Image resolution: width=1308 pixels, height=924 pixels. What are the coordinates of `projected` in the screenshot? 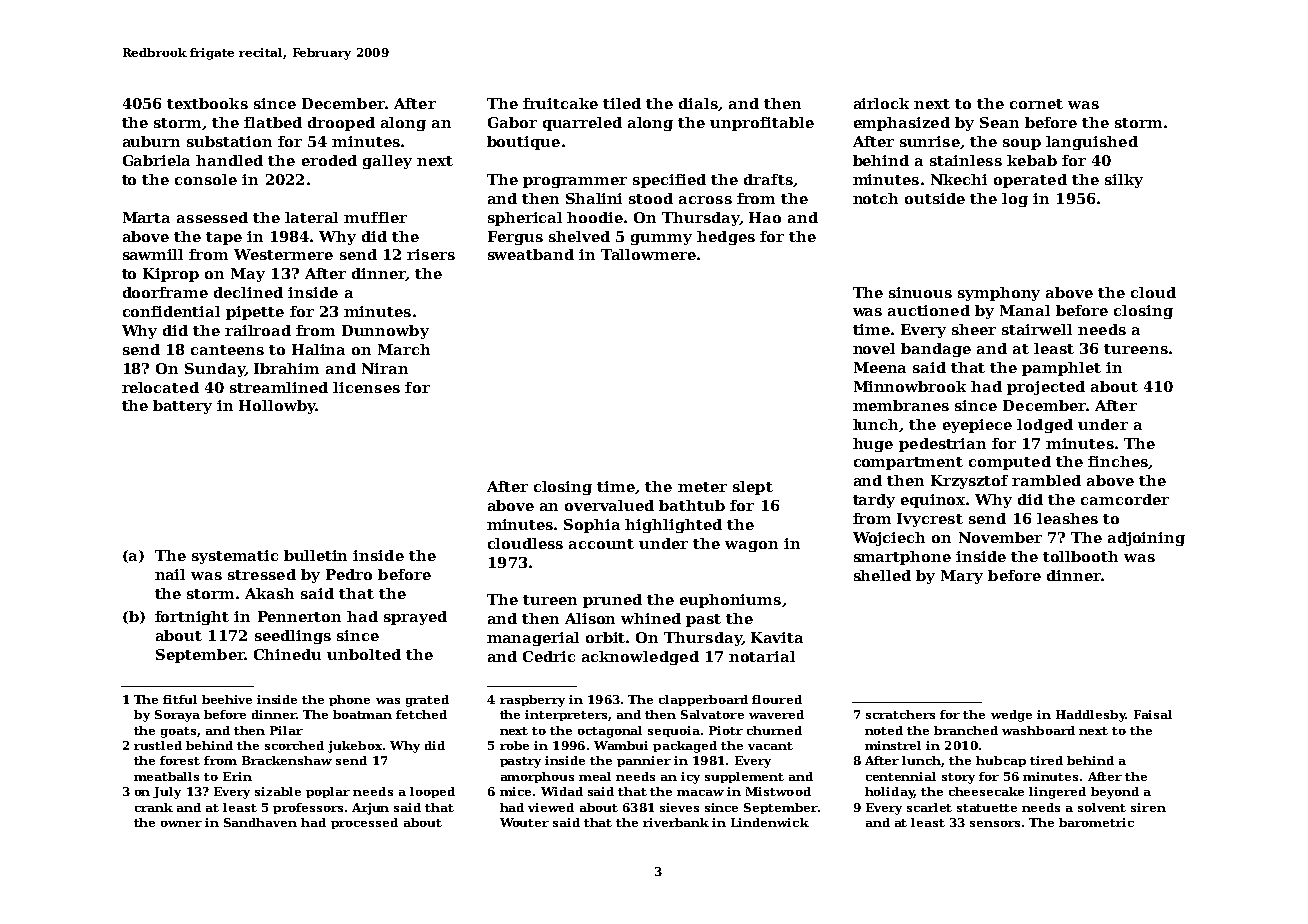 It's located at (1046, 388).
